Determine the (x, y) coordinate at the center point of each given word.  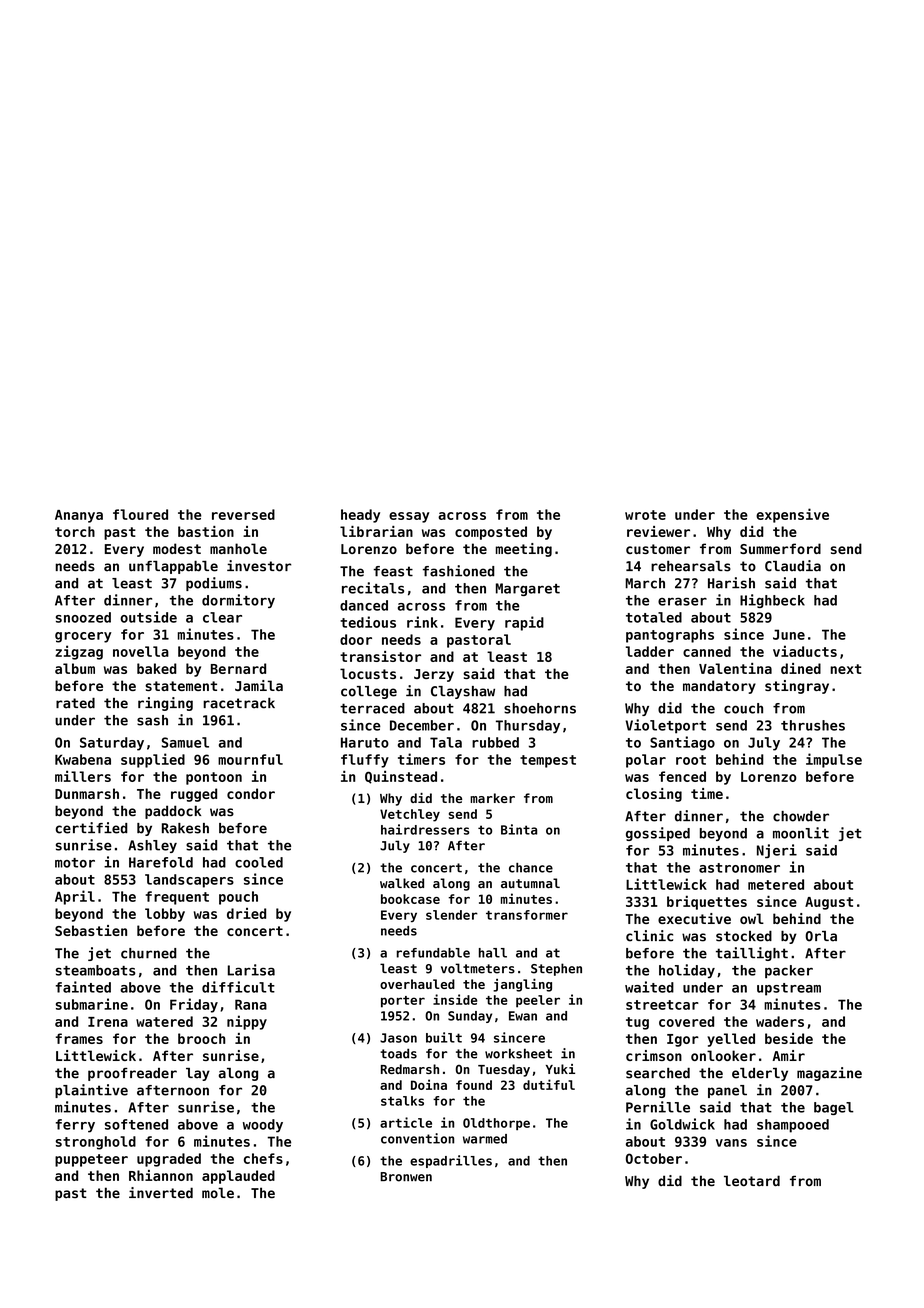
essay (409, 517)
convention (417, 1138)
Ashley (152, 846)
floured (140, 514)
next (845, 669)
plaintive (91, 1091)
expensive (792, 515)
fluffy (365, 761)
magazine (829, 1074)
